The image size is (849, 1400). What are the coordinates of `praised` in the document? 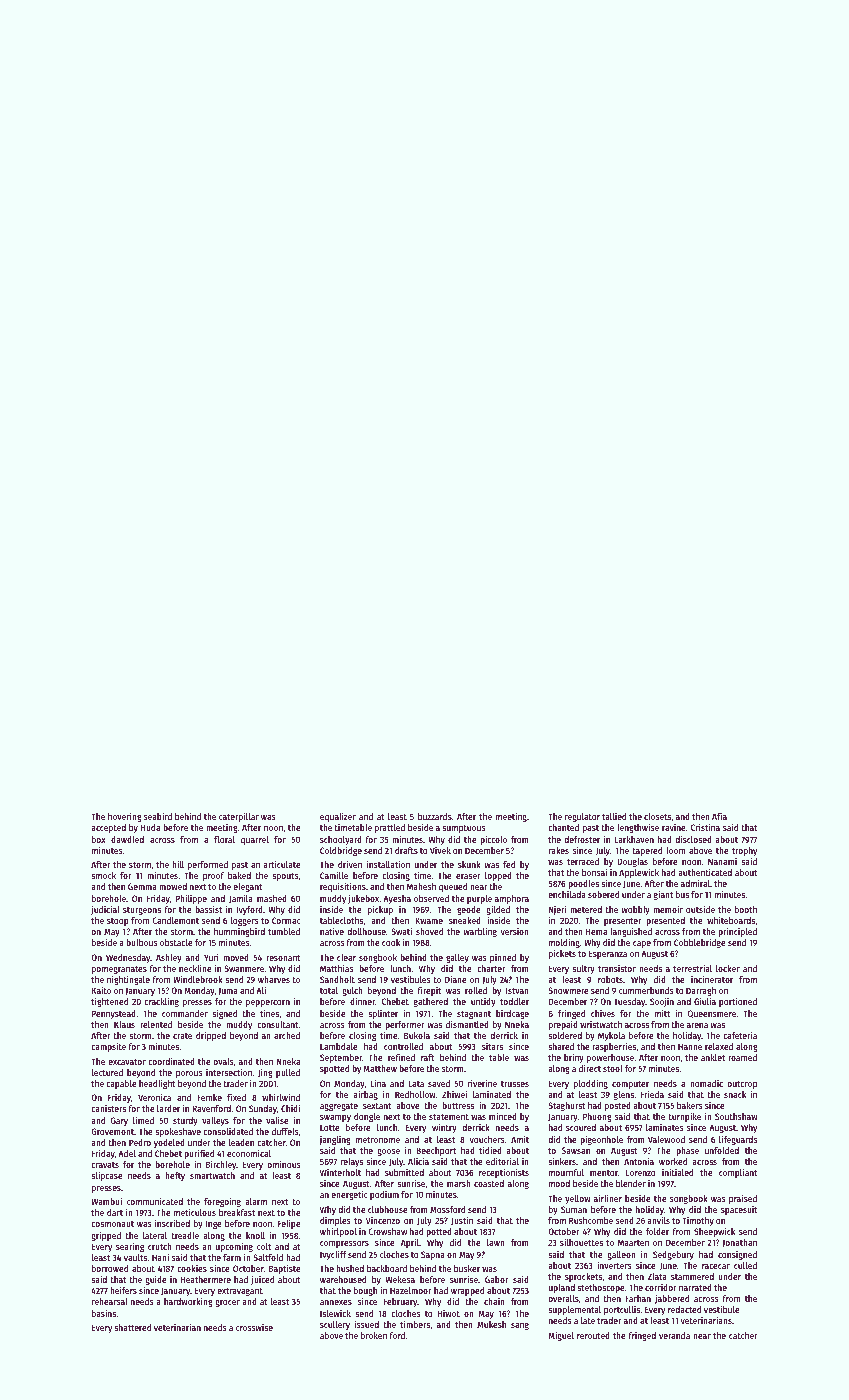 It's located at (743, 1199).
